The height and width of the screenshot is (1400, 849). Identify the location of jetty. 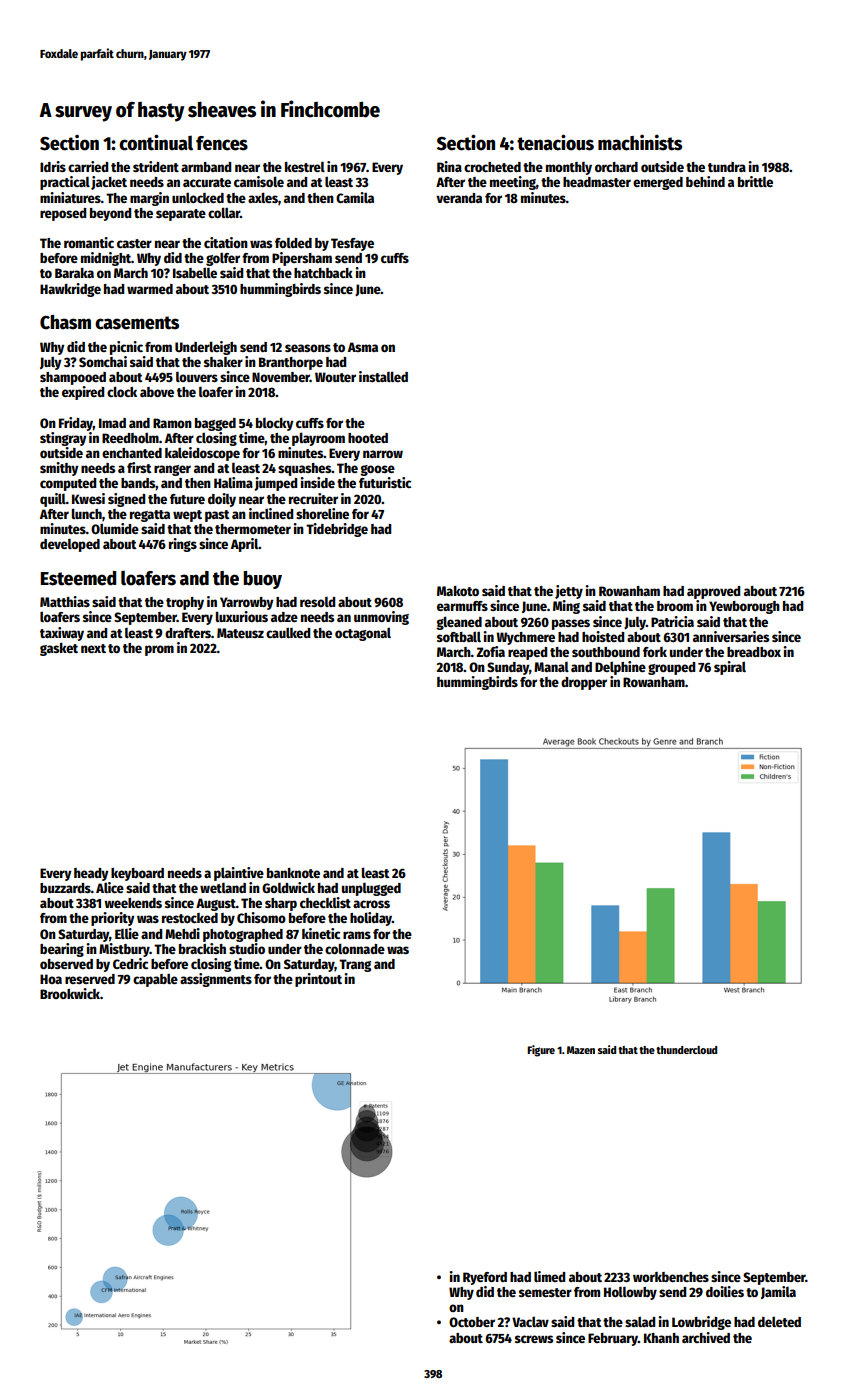
(569, 592).
